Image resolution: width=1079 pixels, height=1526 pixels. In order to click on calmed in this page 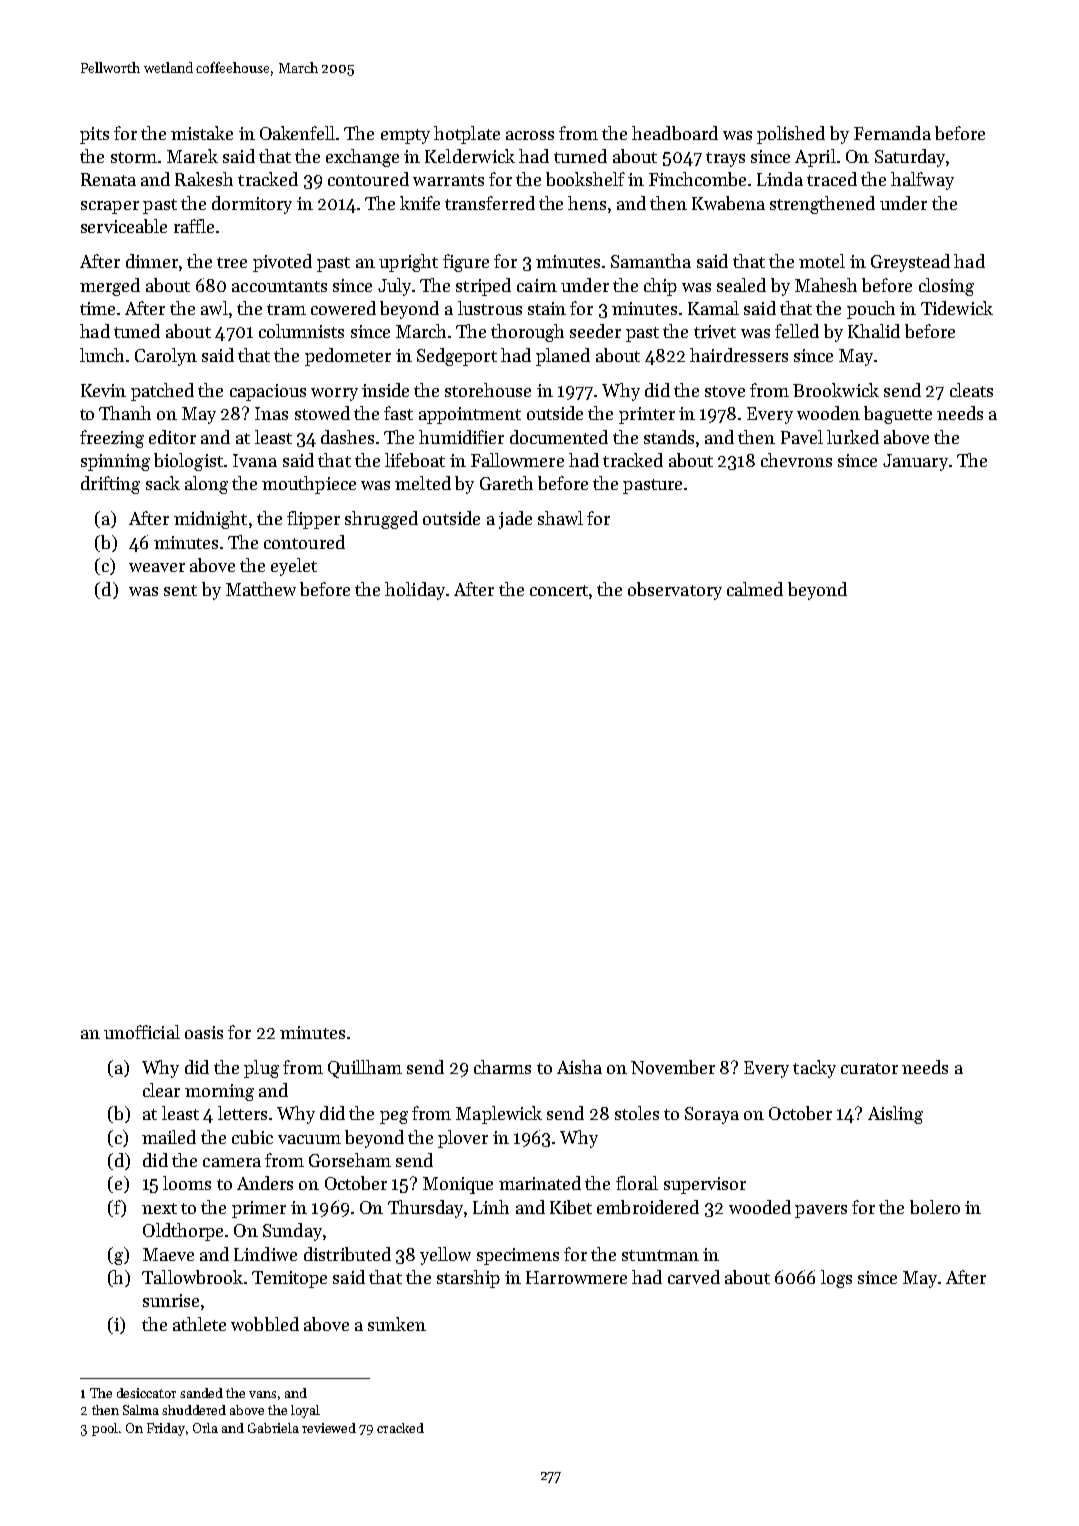, I will do `click(755, 589)`.
